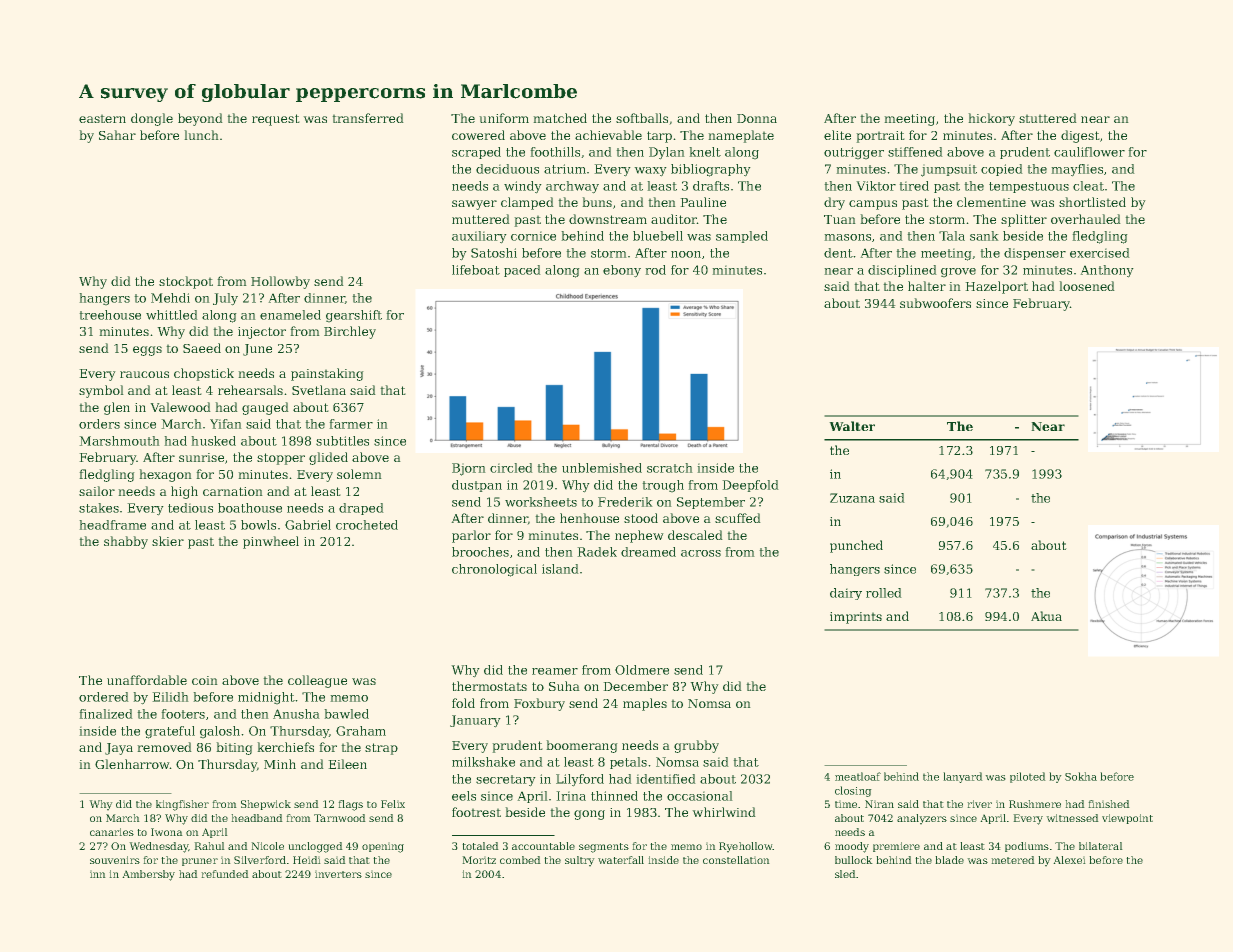 Image resolution: width=1233 pixels, height=952 pixels. Describe the element at coordinates (180, 407) in the screenshot. I see `Valewood` at that location.
